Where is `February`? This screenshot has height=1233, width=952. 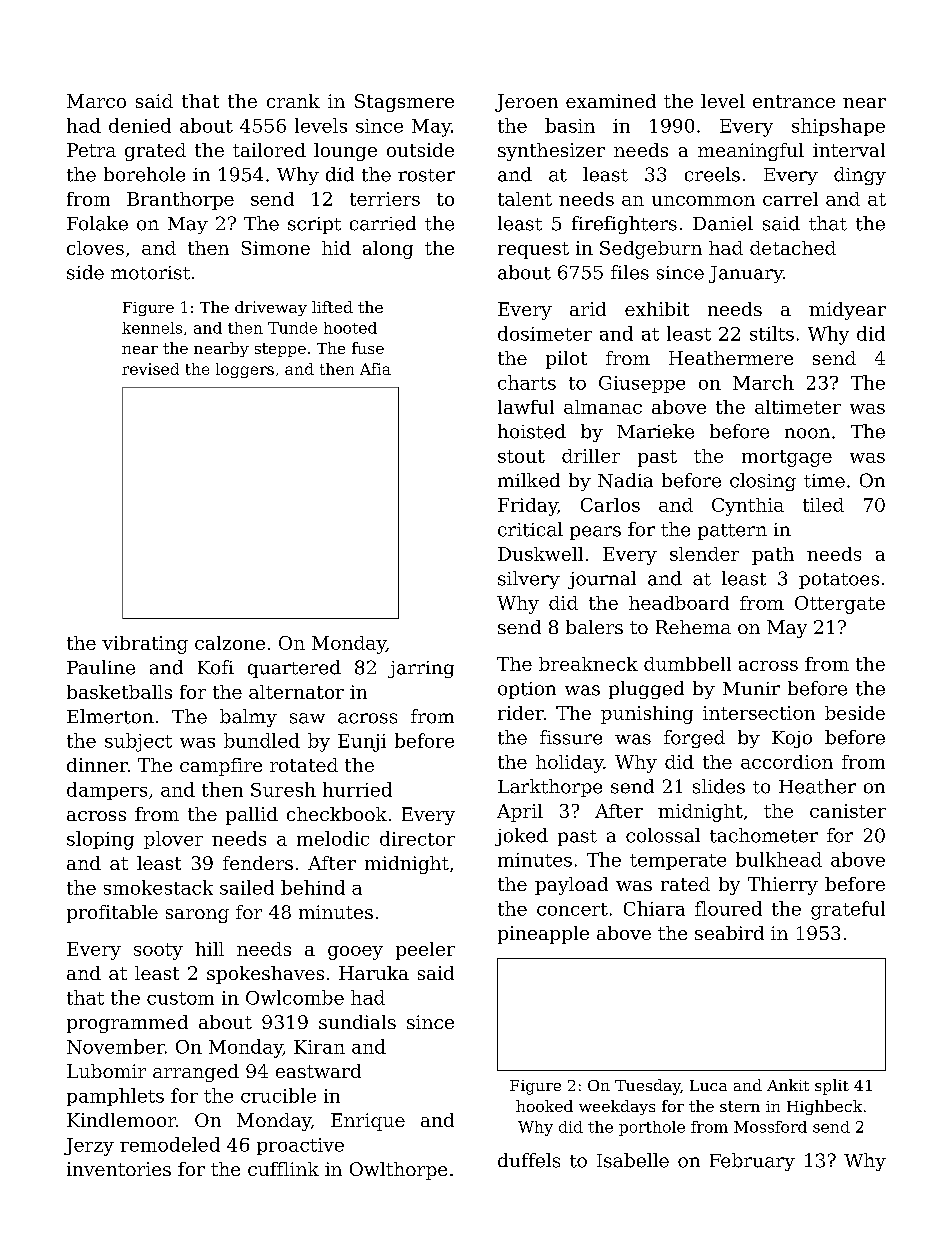
February is located at coordinates (752, 1162).
